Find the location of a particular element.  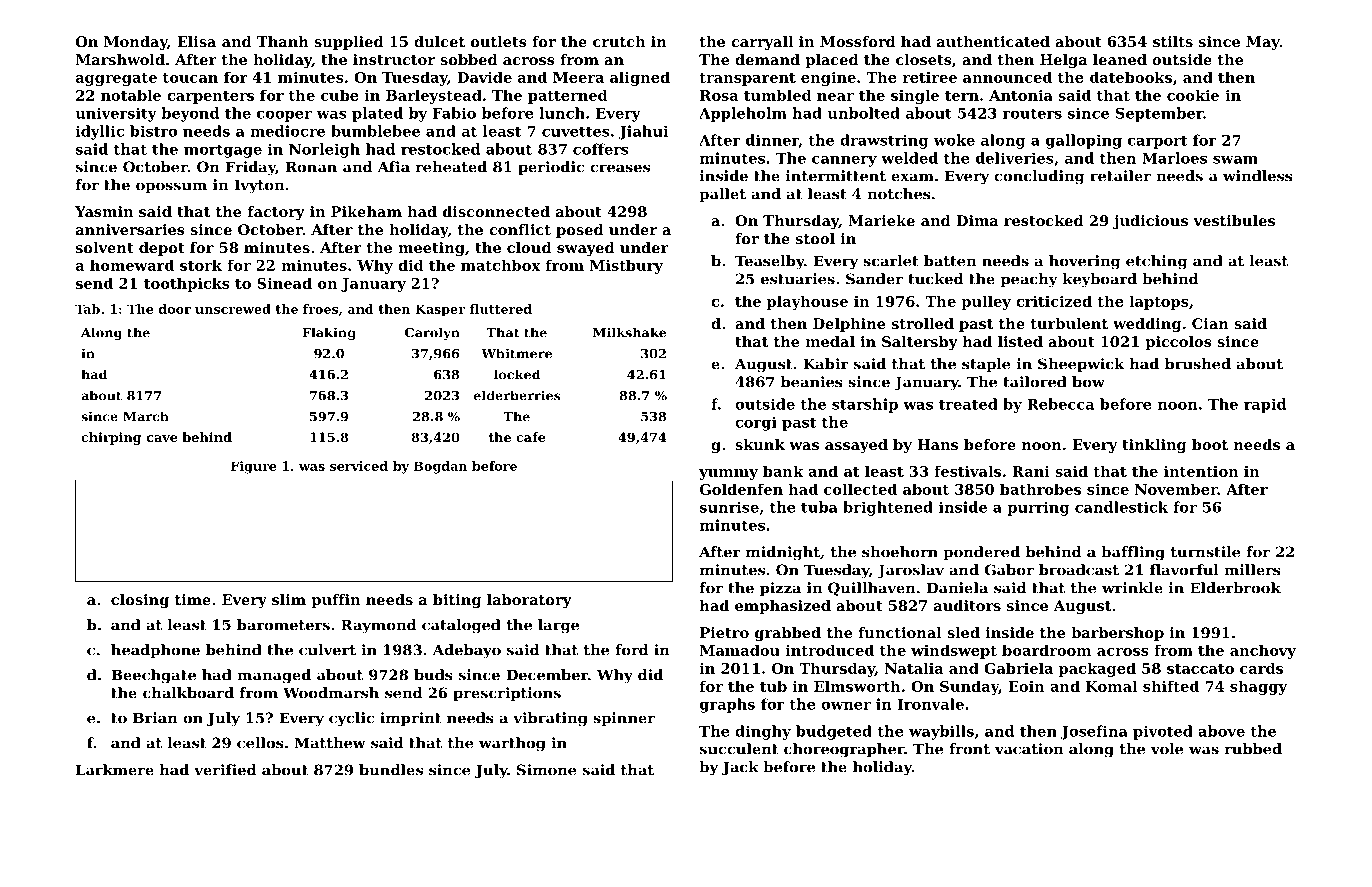

turnstile is located at coordinates (1206, 552).
